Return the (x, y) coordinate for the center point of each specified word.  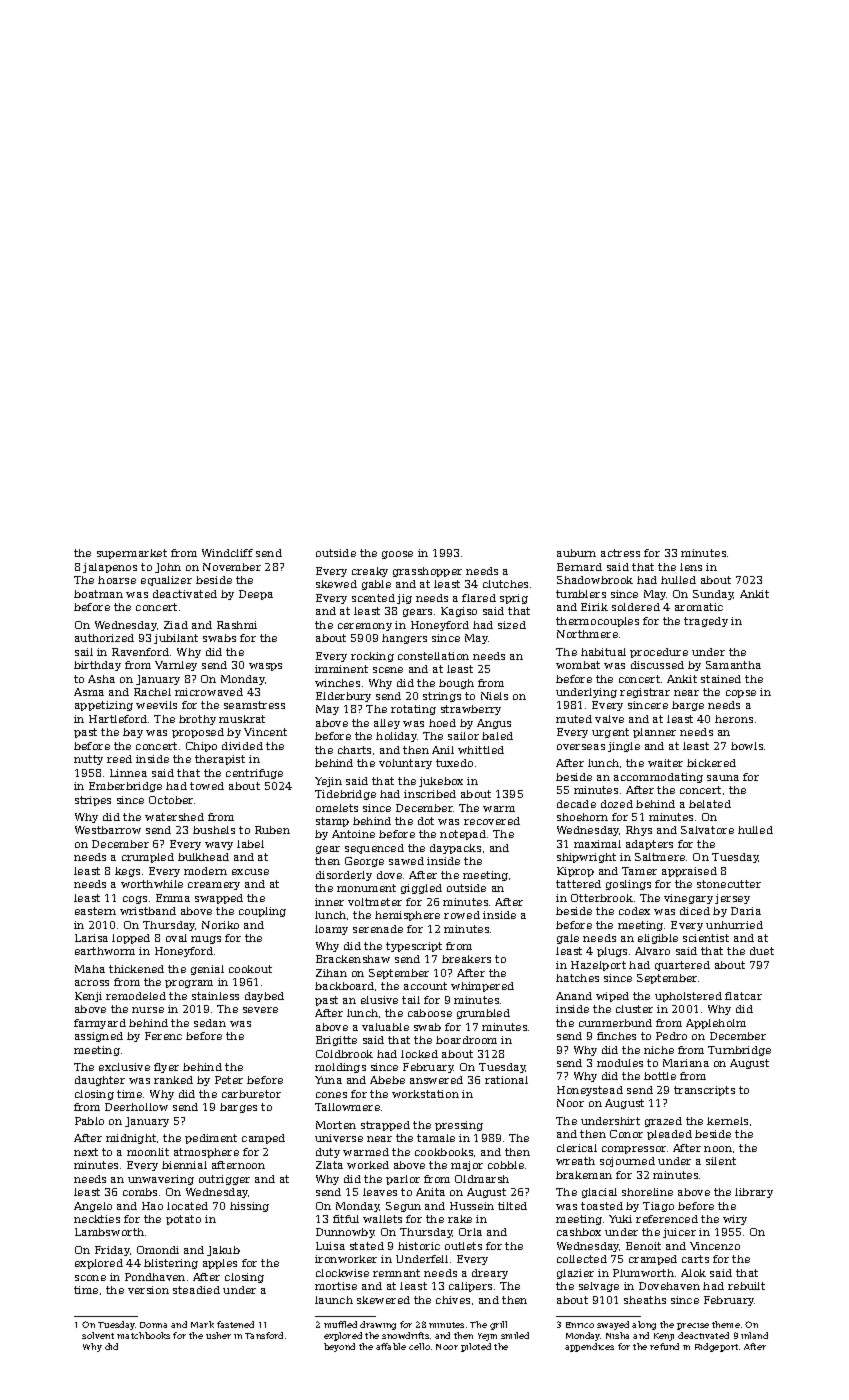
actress (620, 553)
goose (397, 555)
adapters (649, 845)
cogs (135, 900)
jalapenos (110, 568)
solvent (98, 1335)
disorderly (344, 876)
